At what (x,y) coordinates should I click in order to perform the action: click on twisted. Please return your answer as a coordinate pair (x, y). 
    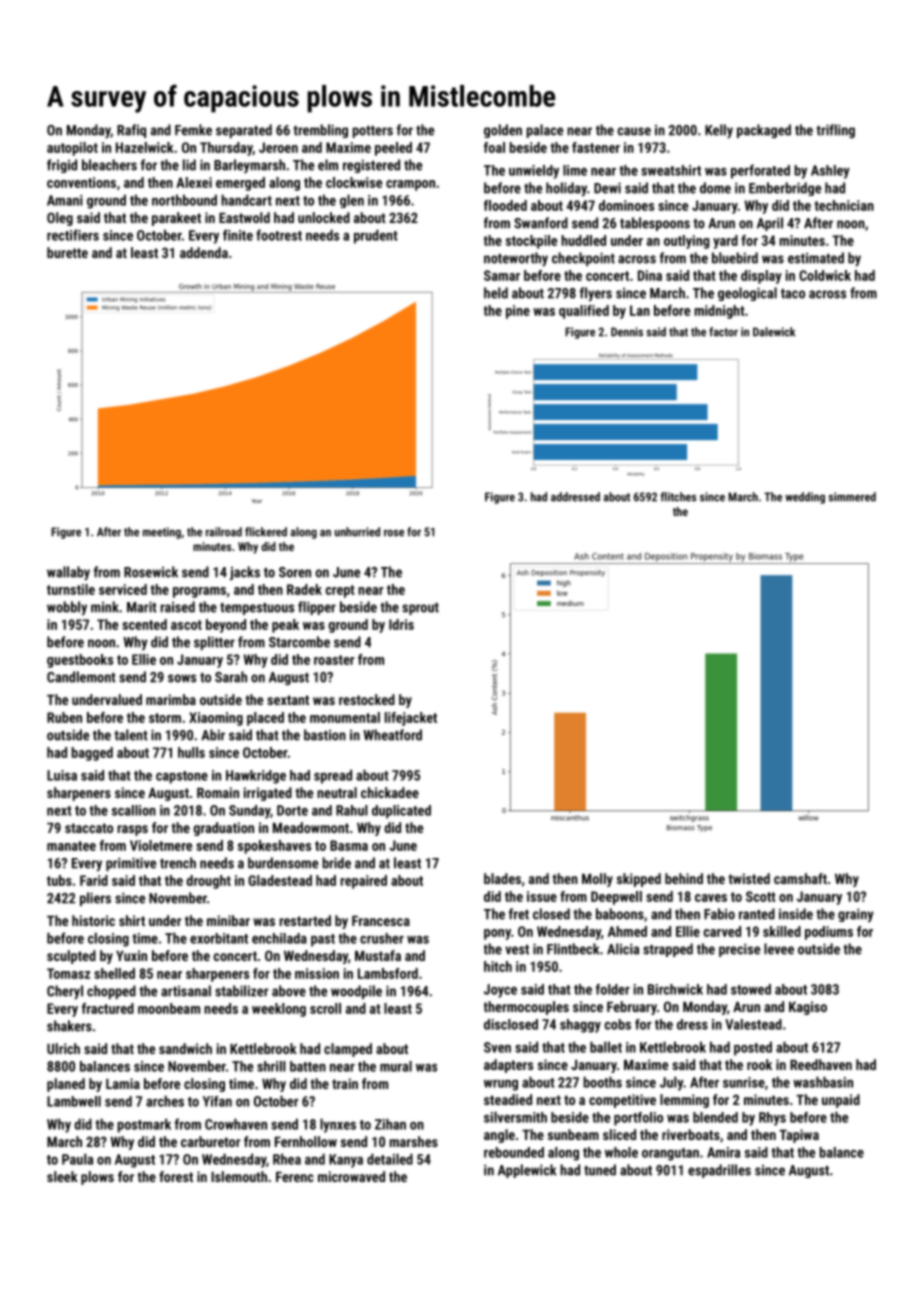
    Looking at the image, I should click on (749, 878).
